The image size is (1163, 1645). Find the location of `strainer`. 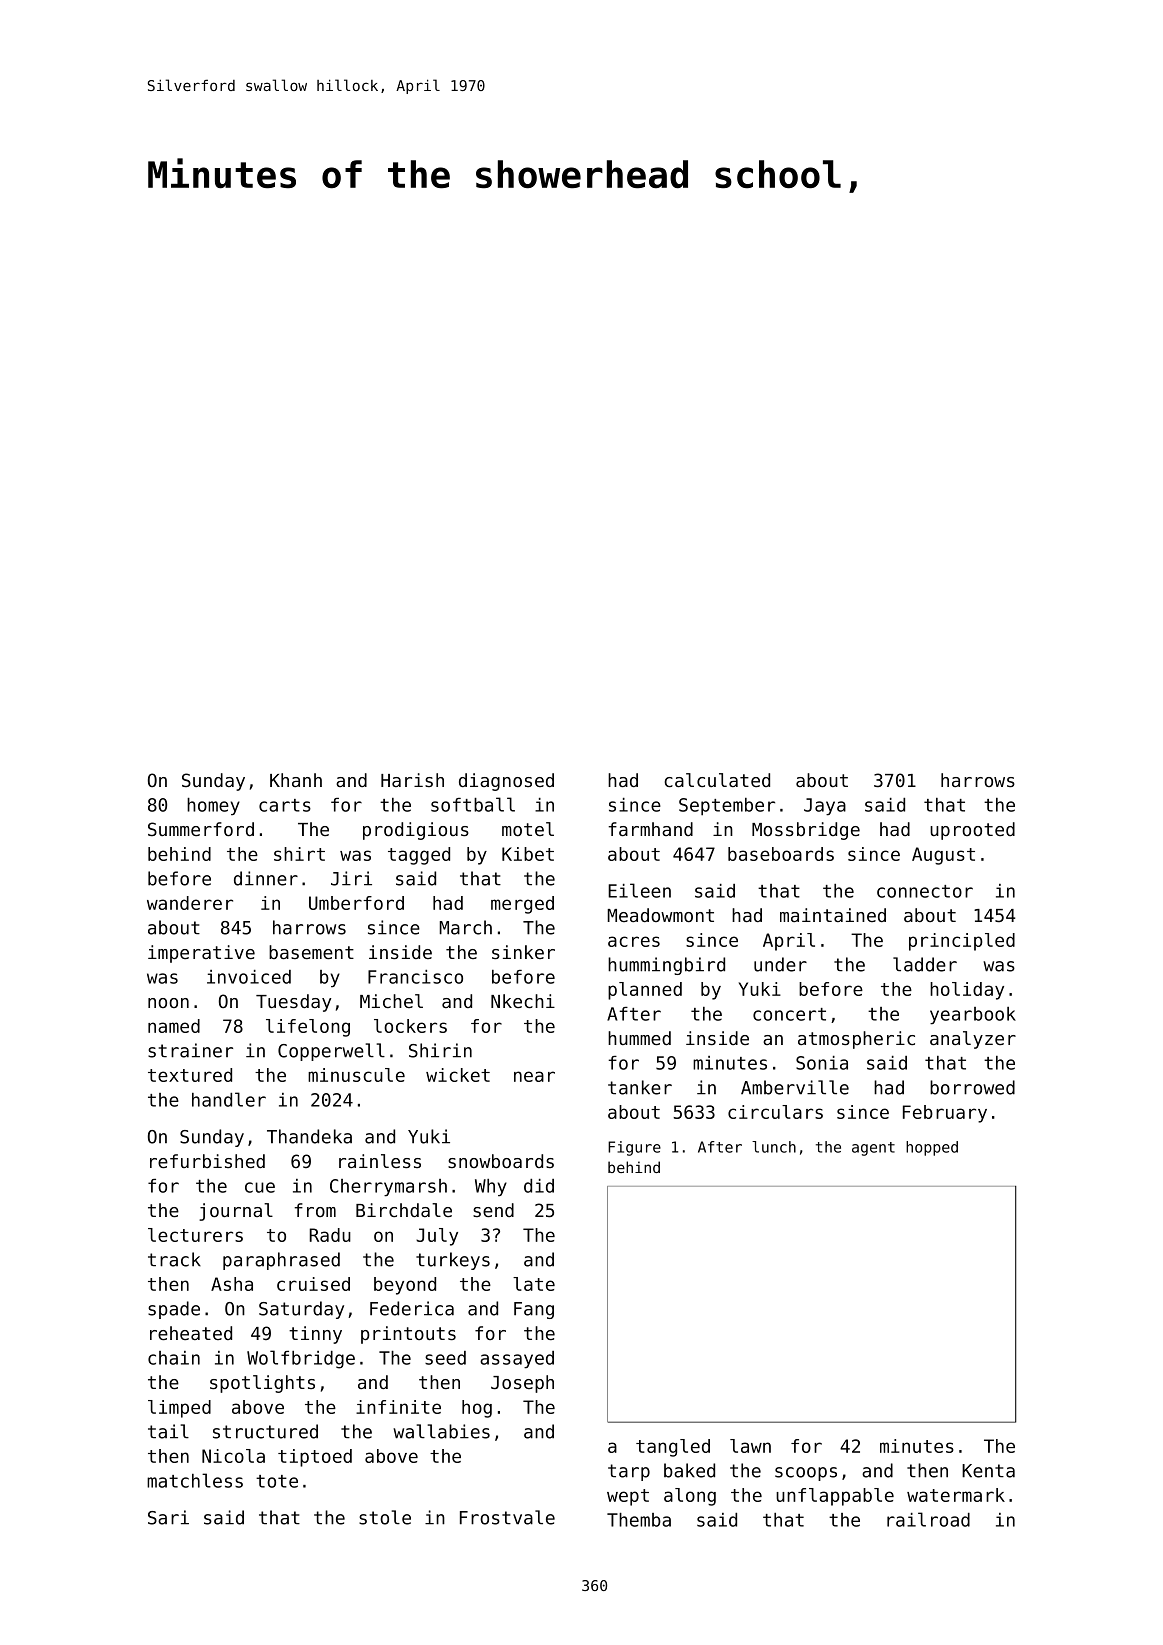

strainer is located at coordinates (190, 1050).
